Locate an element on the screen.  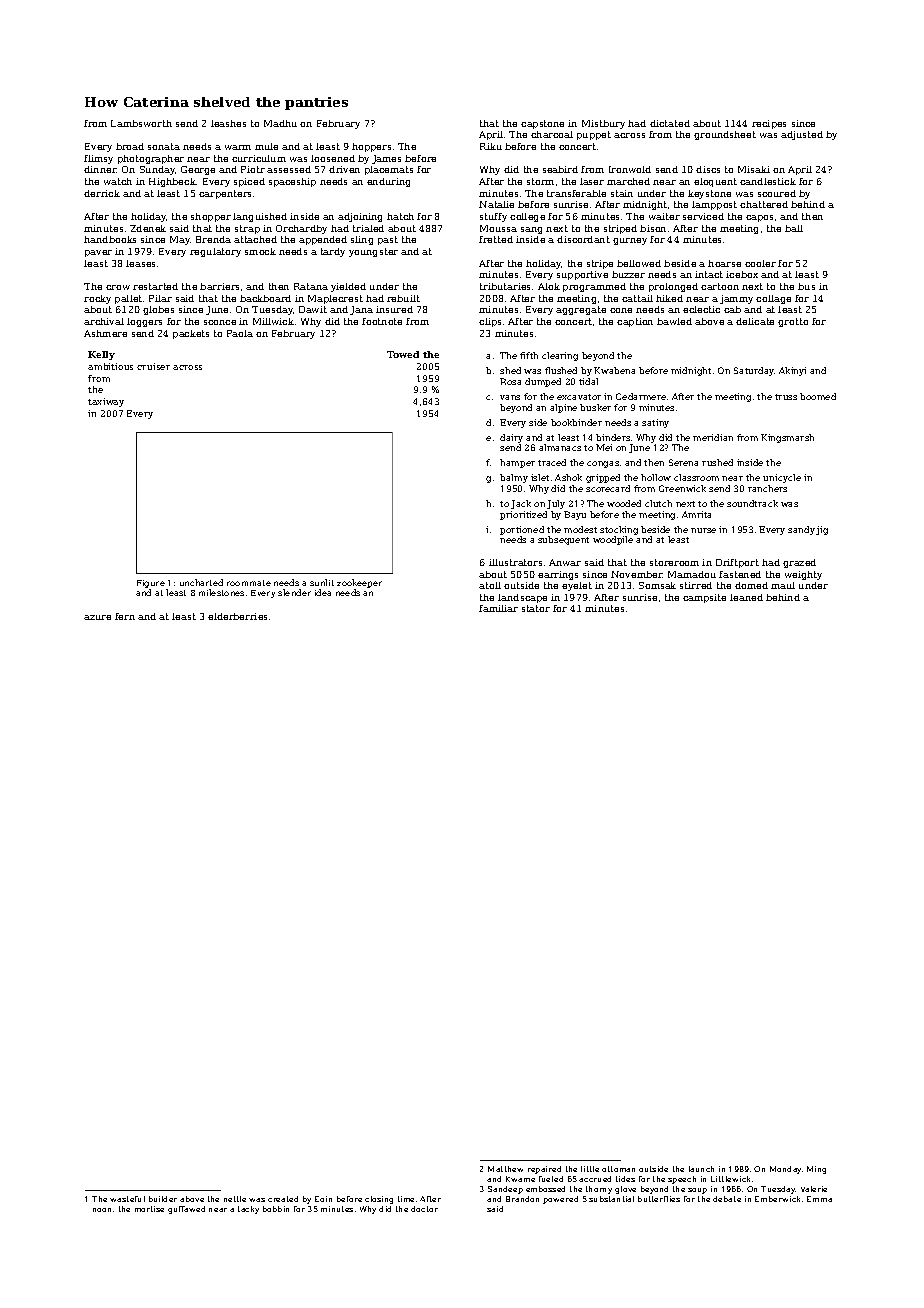
discordant is located at coordinates (583, 239).
